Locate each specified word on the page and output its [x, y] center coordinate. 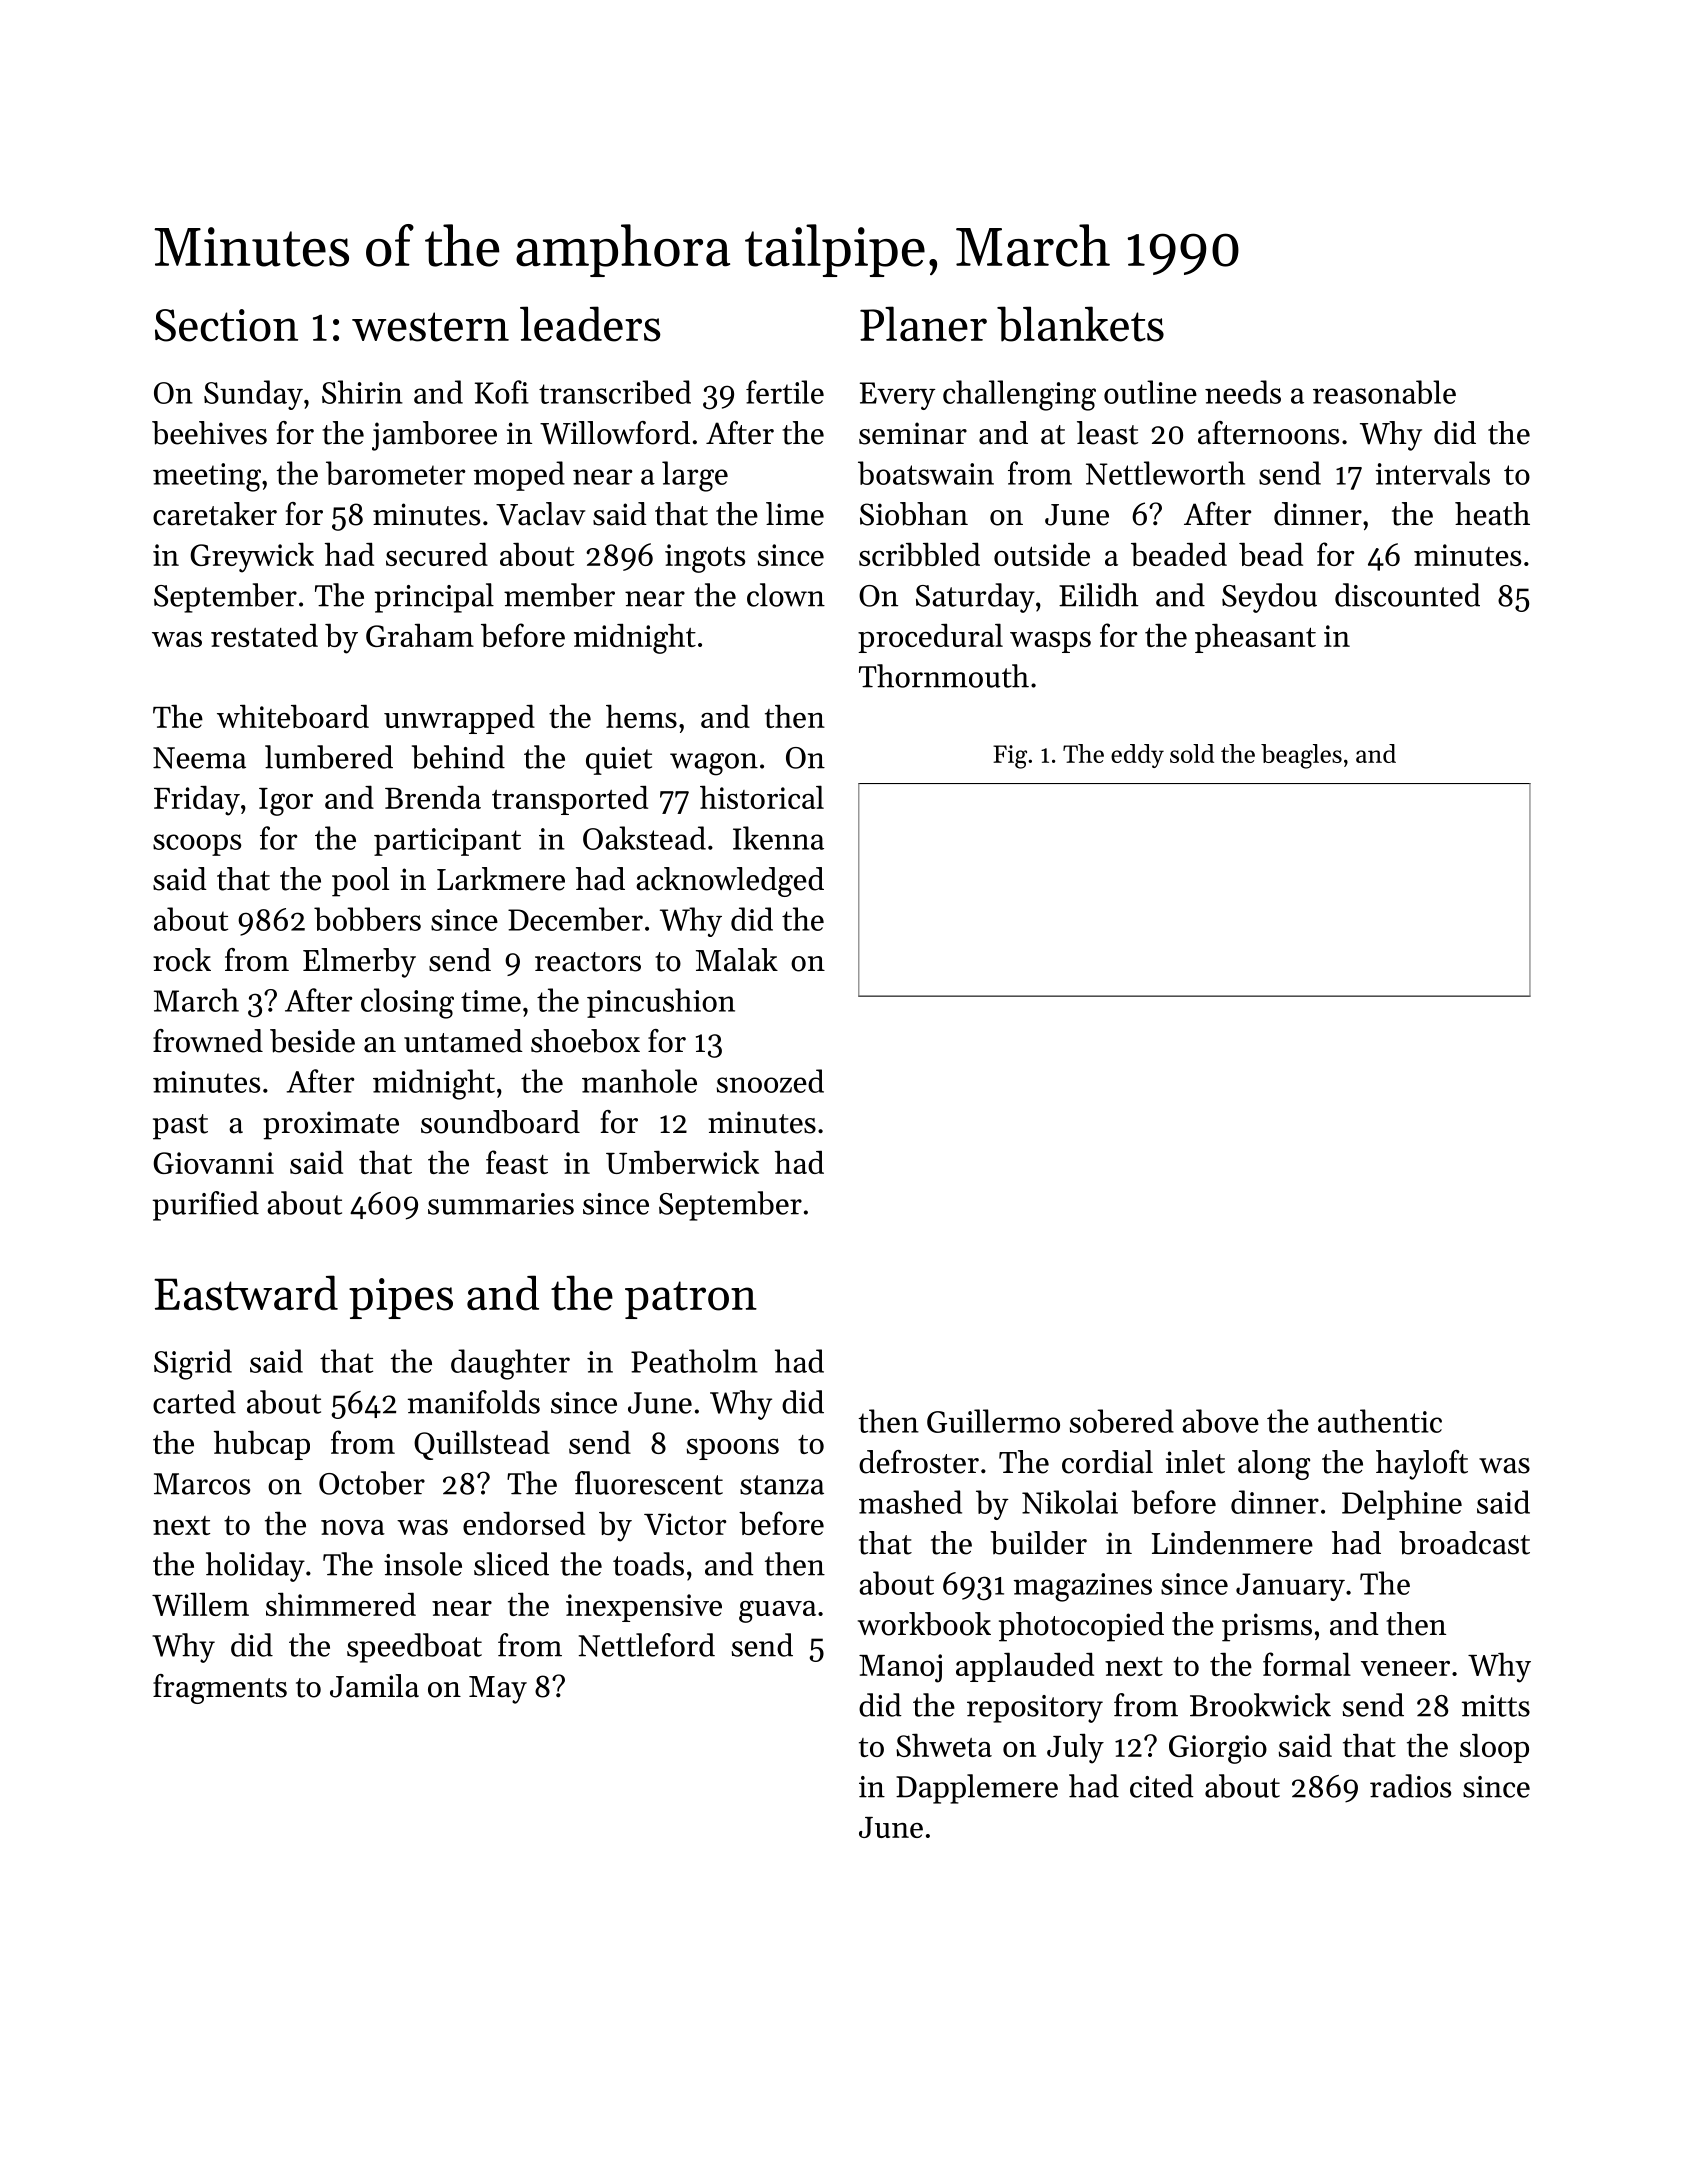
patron [691, 1300]
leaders [590, 324]
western [430, 327]
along [1274, 1465]
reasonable [1384, 392]
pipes [401, 1298]
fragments [220, 1689]
